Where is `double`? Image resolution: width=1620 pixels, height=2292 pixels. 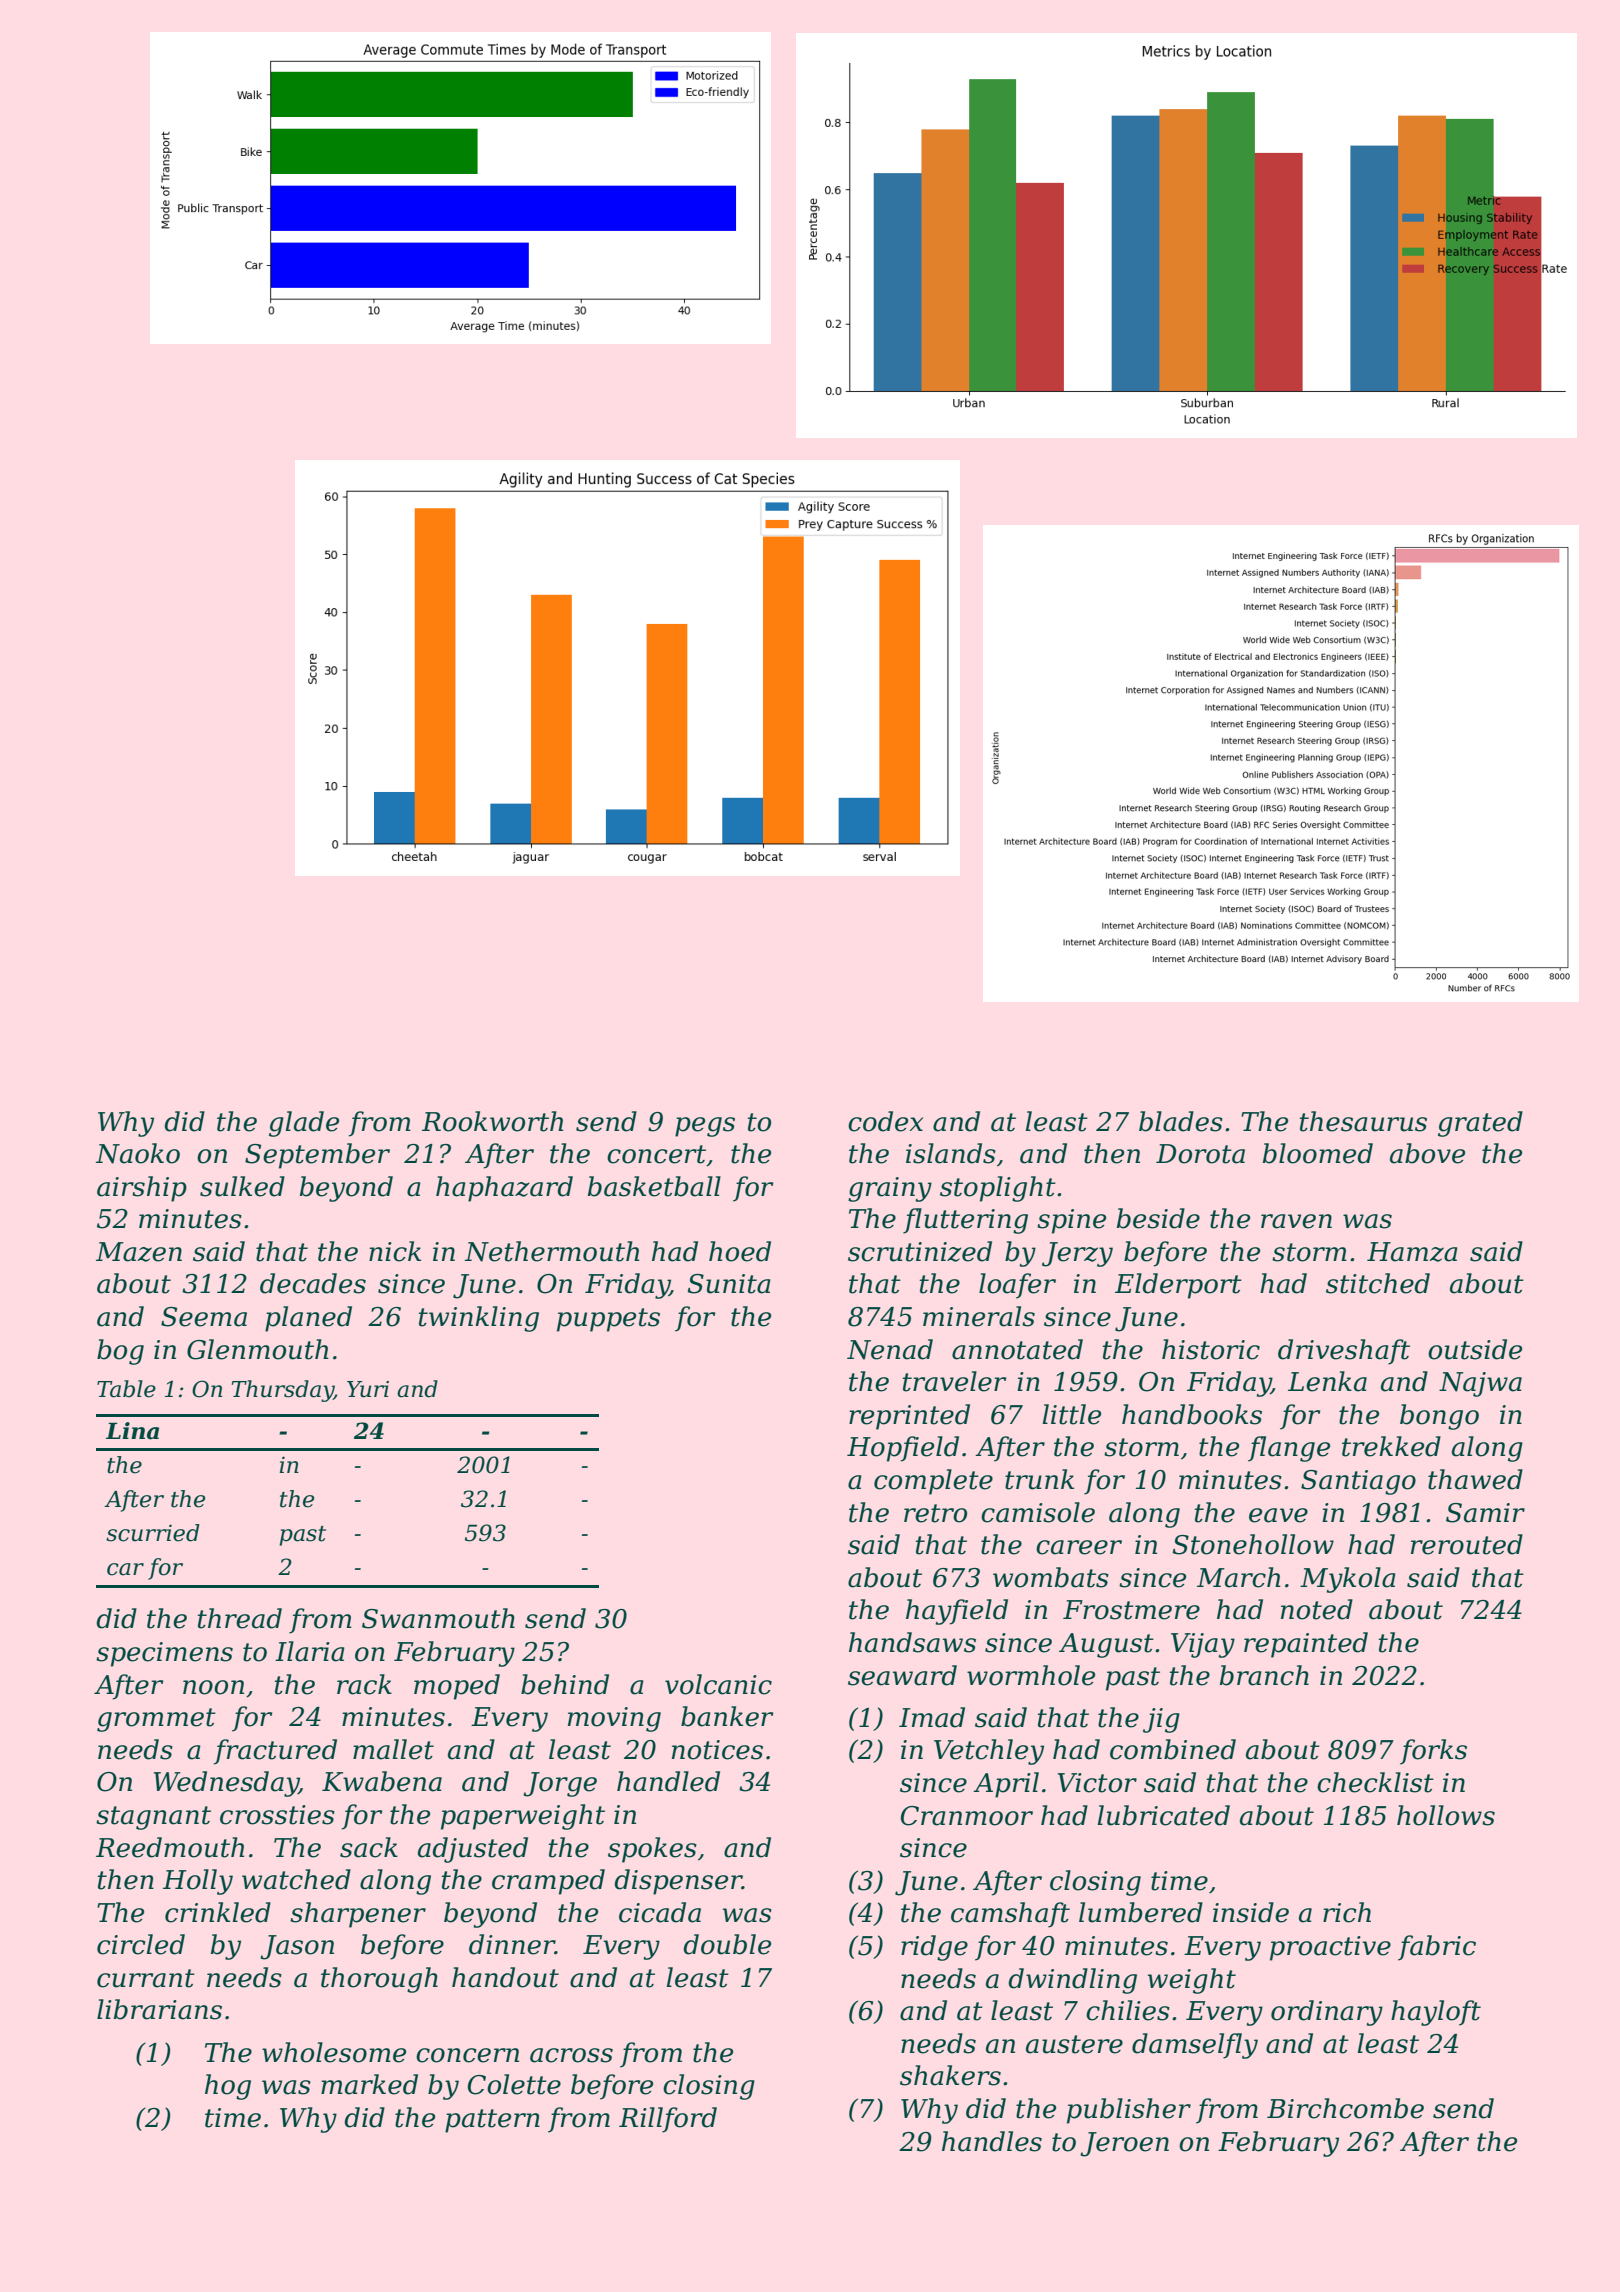
double is located at coordinates (727, 1944).
